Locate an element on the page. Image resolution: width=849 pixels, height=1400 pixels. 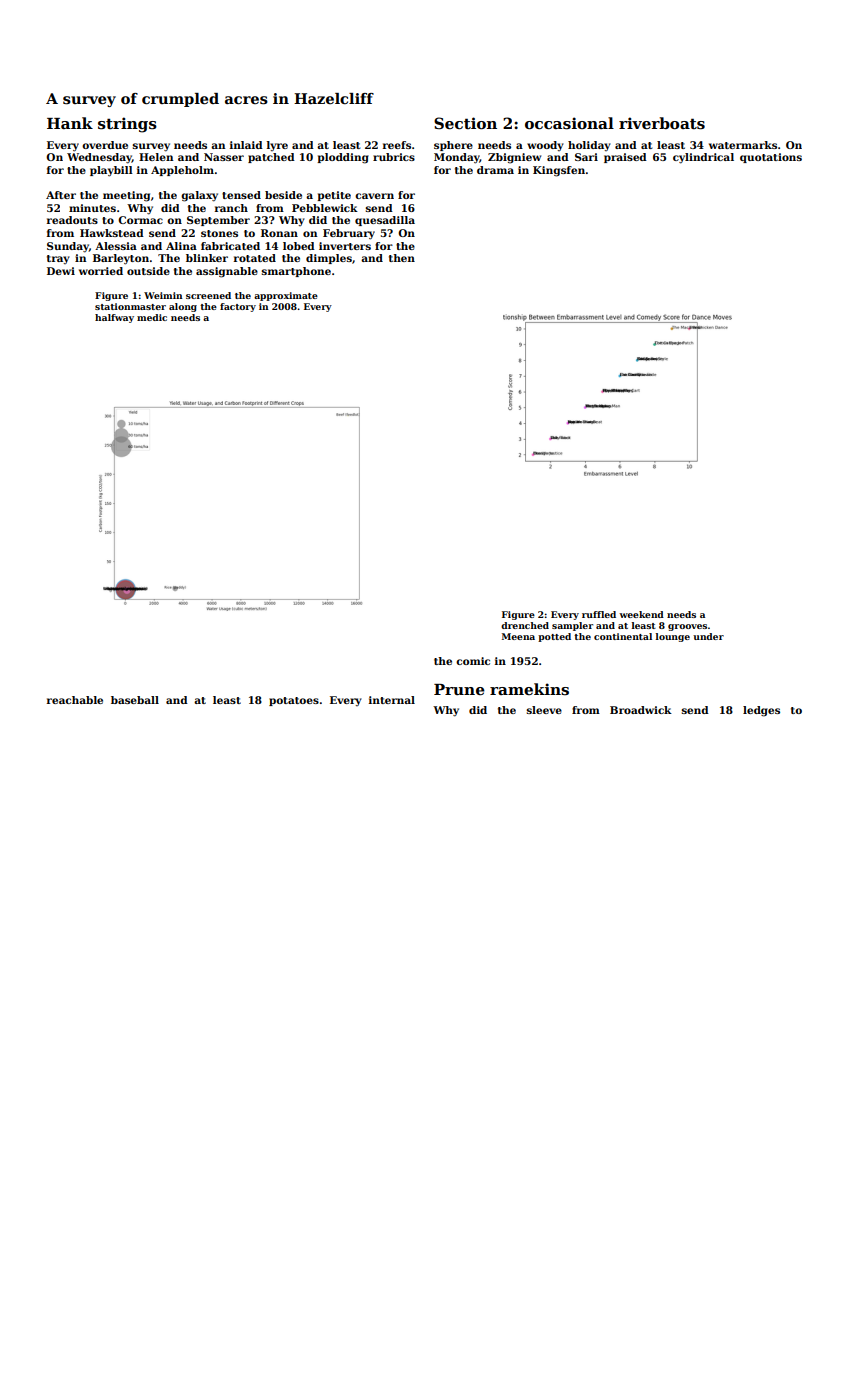
Section is located at coordinates (465, 123).
